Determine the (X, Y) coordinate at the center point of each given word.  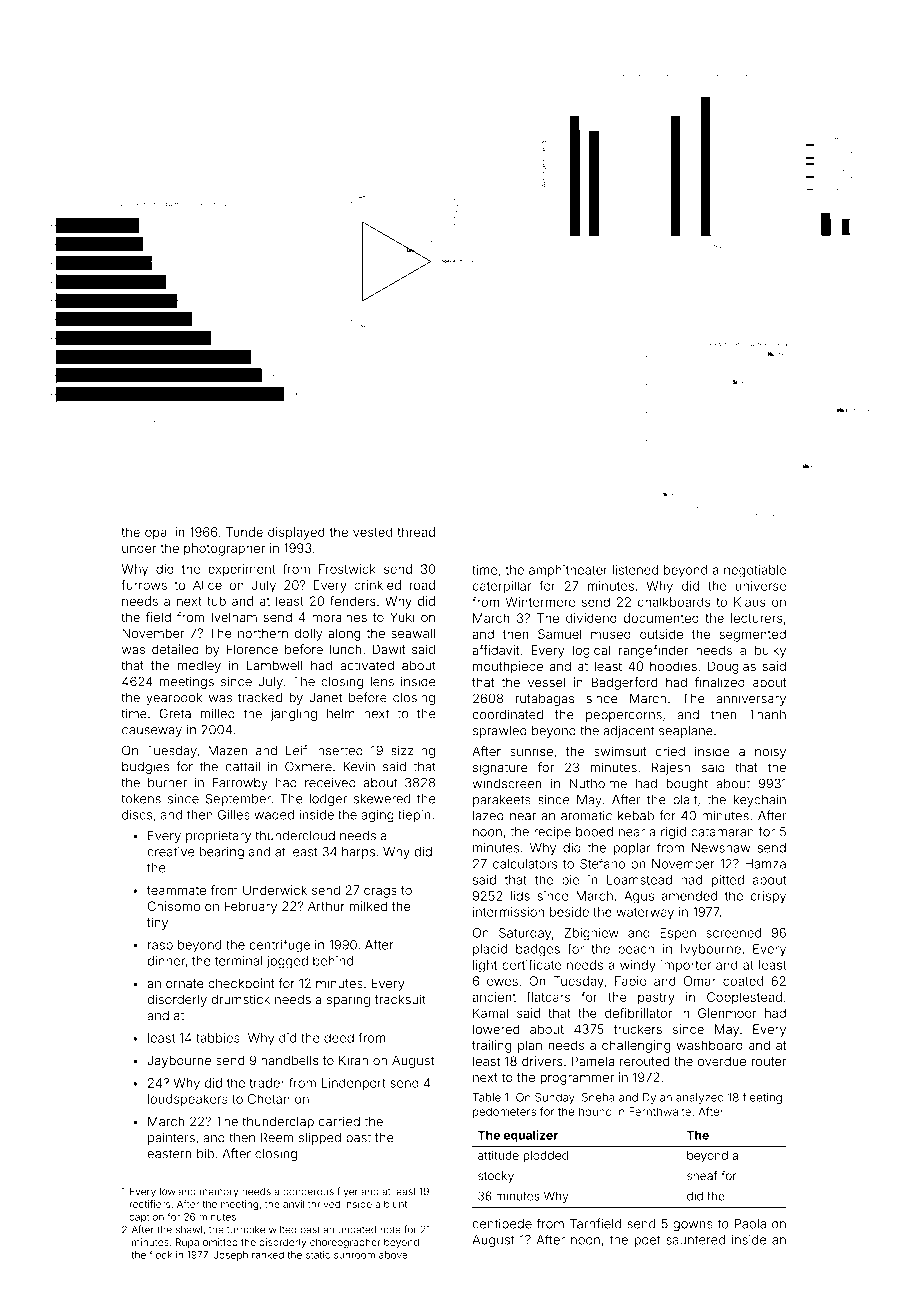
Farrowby (240, 784)
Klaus (750, 602)
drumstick (240, 999)
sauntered (695, 1240)
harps (358, 853)
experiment (242, 570)
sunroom (354, 1256)
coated (743, 981)
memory (219, 1193)
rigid (673, 833)
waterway (645, 914)
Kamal (490, 1013)
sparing (348, 1000)
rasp (160, 947)
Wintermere (540, 602)
